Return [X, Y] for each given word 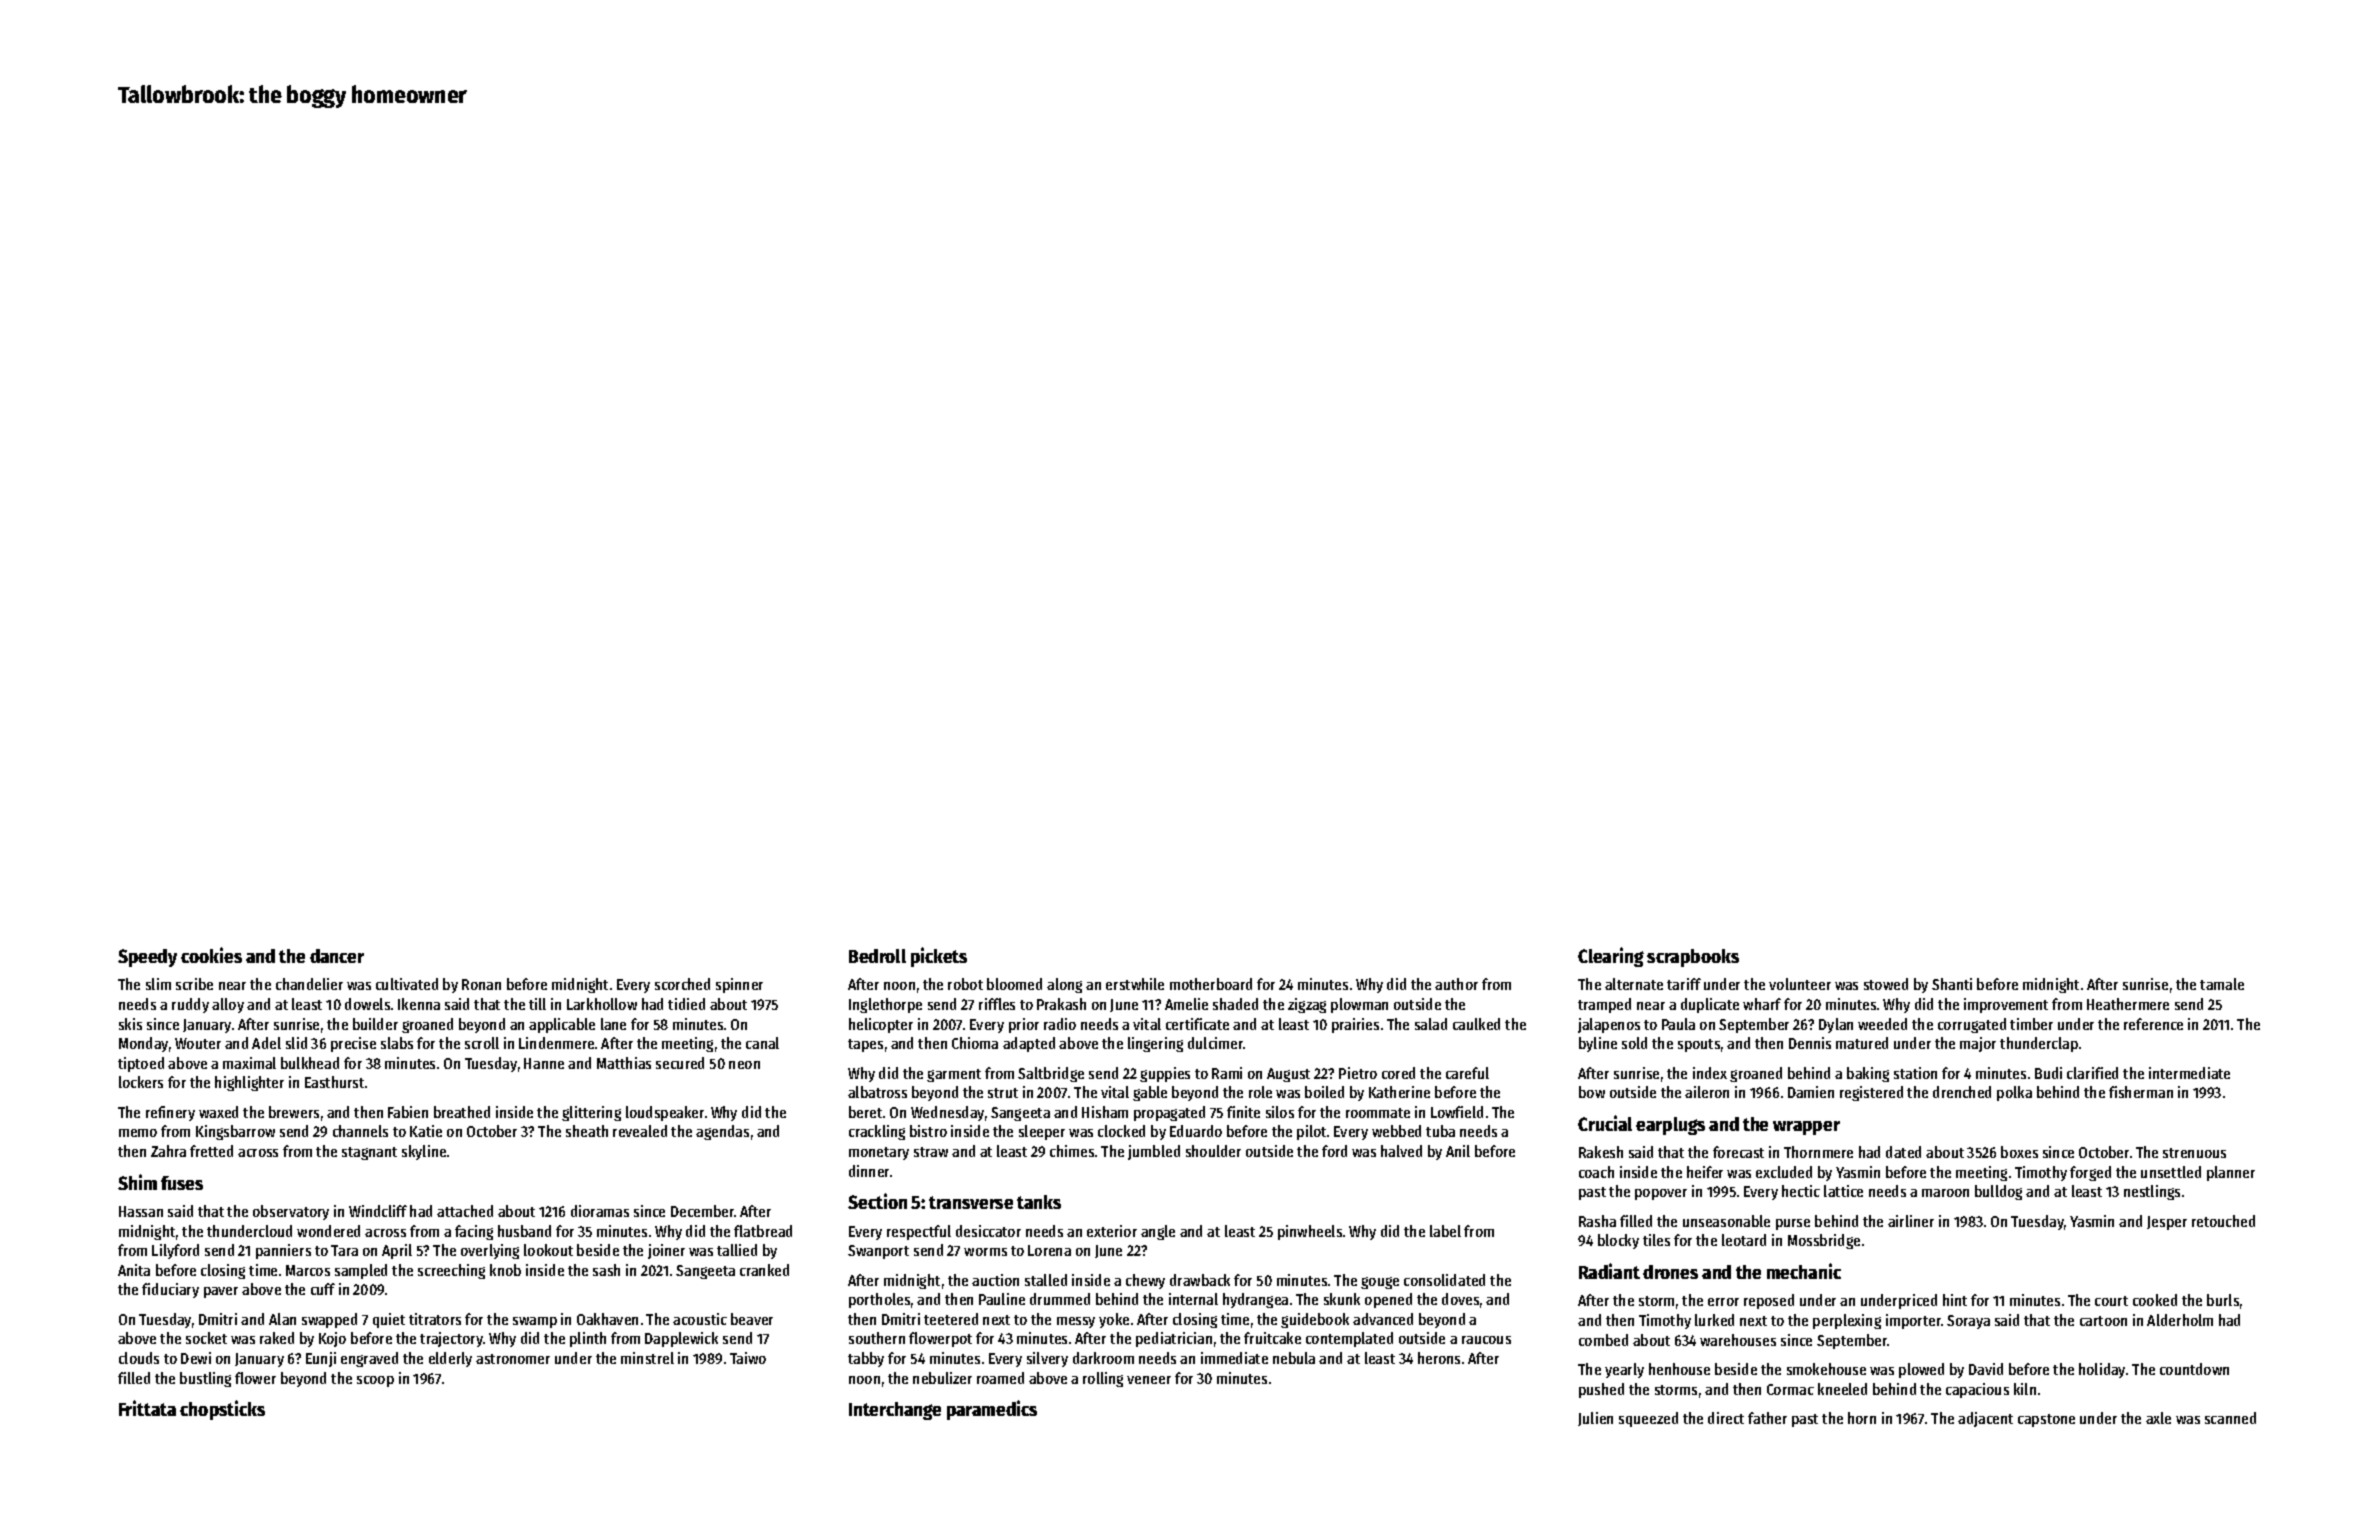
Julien [1595, 1419]
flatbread [763, 1231]
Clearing [1611, 957]
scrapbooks [1693, 958]
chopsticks [222, 1410]
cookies [211, 955]
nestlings [2152, 1192]
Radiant [1609, 1271]
